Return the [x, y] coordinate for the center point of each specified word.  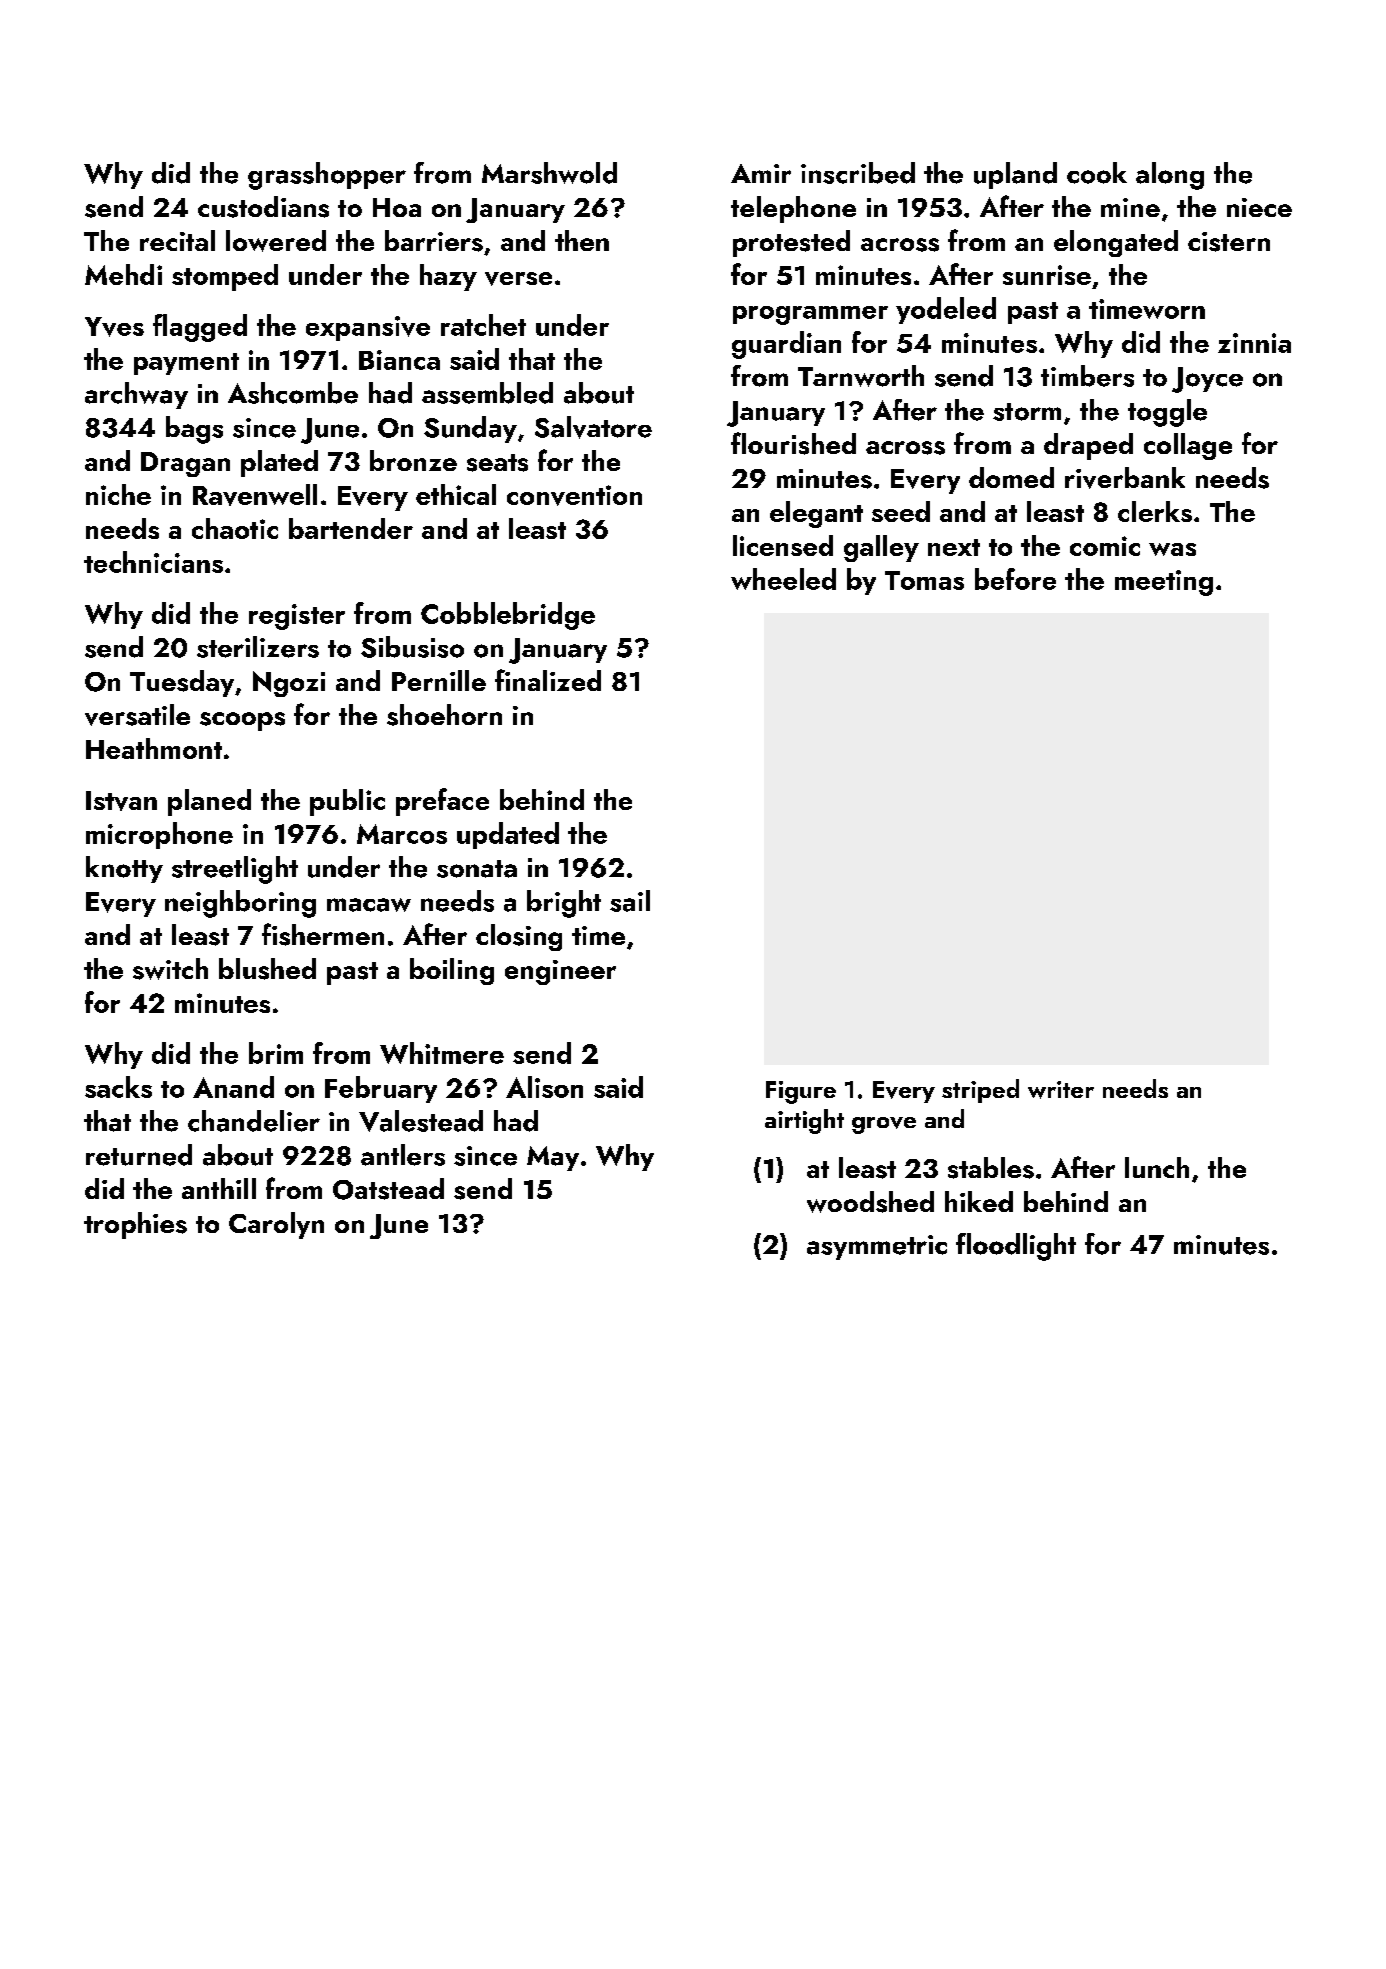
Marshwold [549, 173]
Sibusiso [412, 647]
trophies [135, 1225]
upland [1015, 175]
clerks [1155, 511]
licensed [783, 545]
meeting [1164, 583]
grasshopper [327, 176]
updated [508, 835]
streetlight [235, 870]
